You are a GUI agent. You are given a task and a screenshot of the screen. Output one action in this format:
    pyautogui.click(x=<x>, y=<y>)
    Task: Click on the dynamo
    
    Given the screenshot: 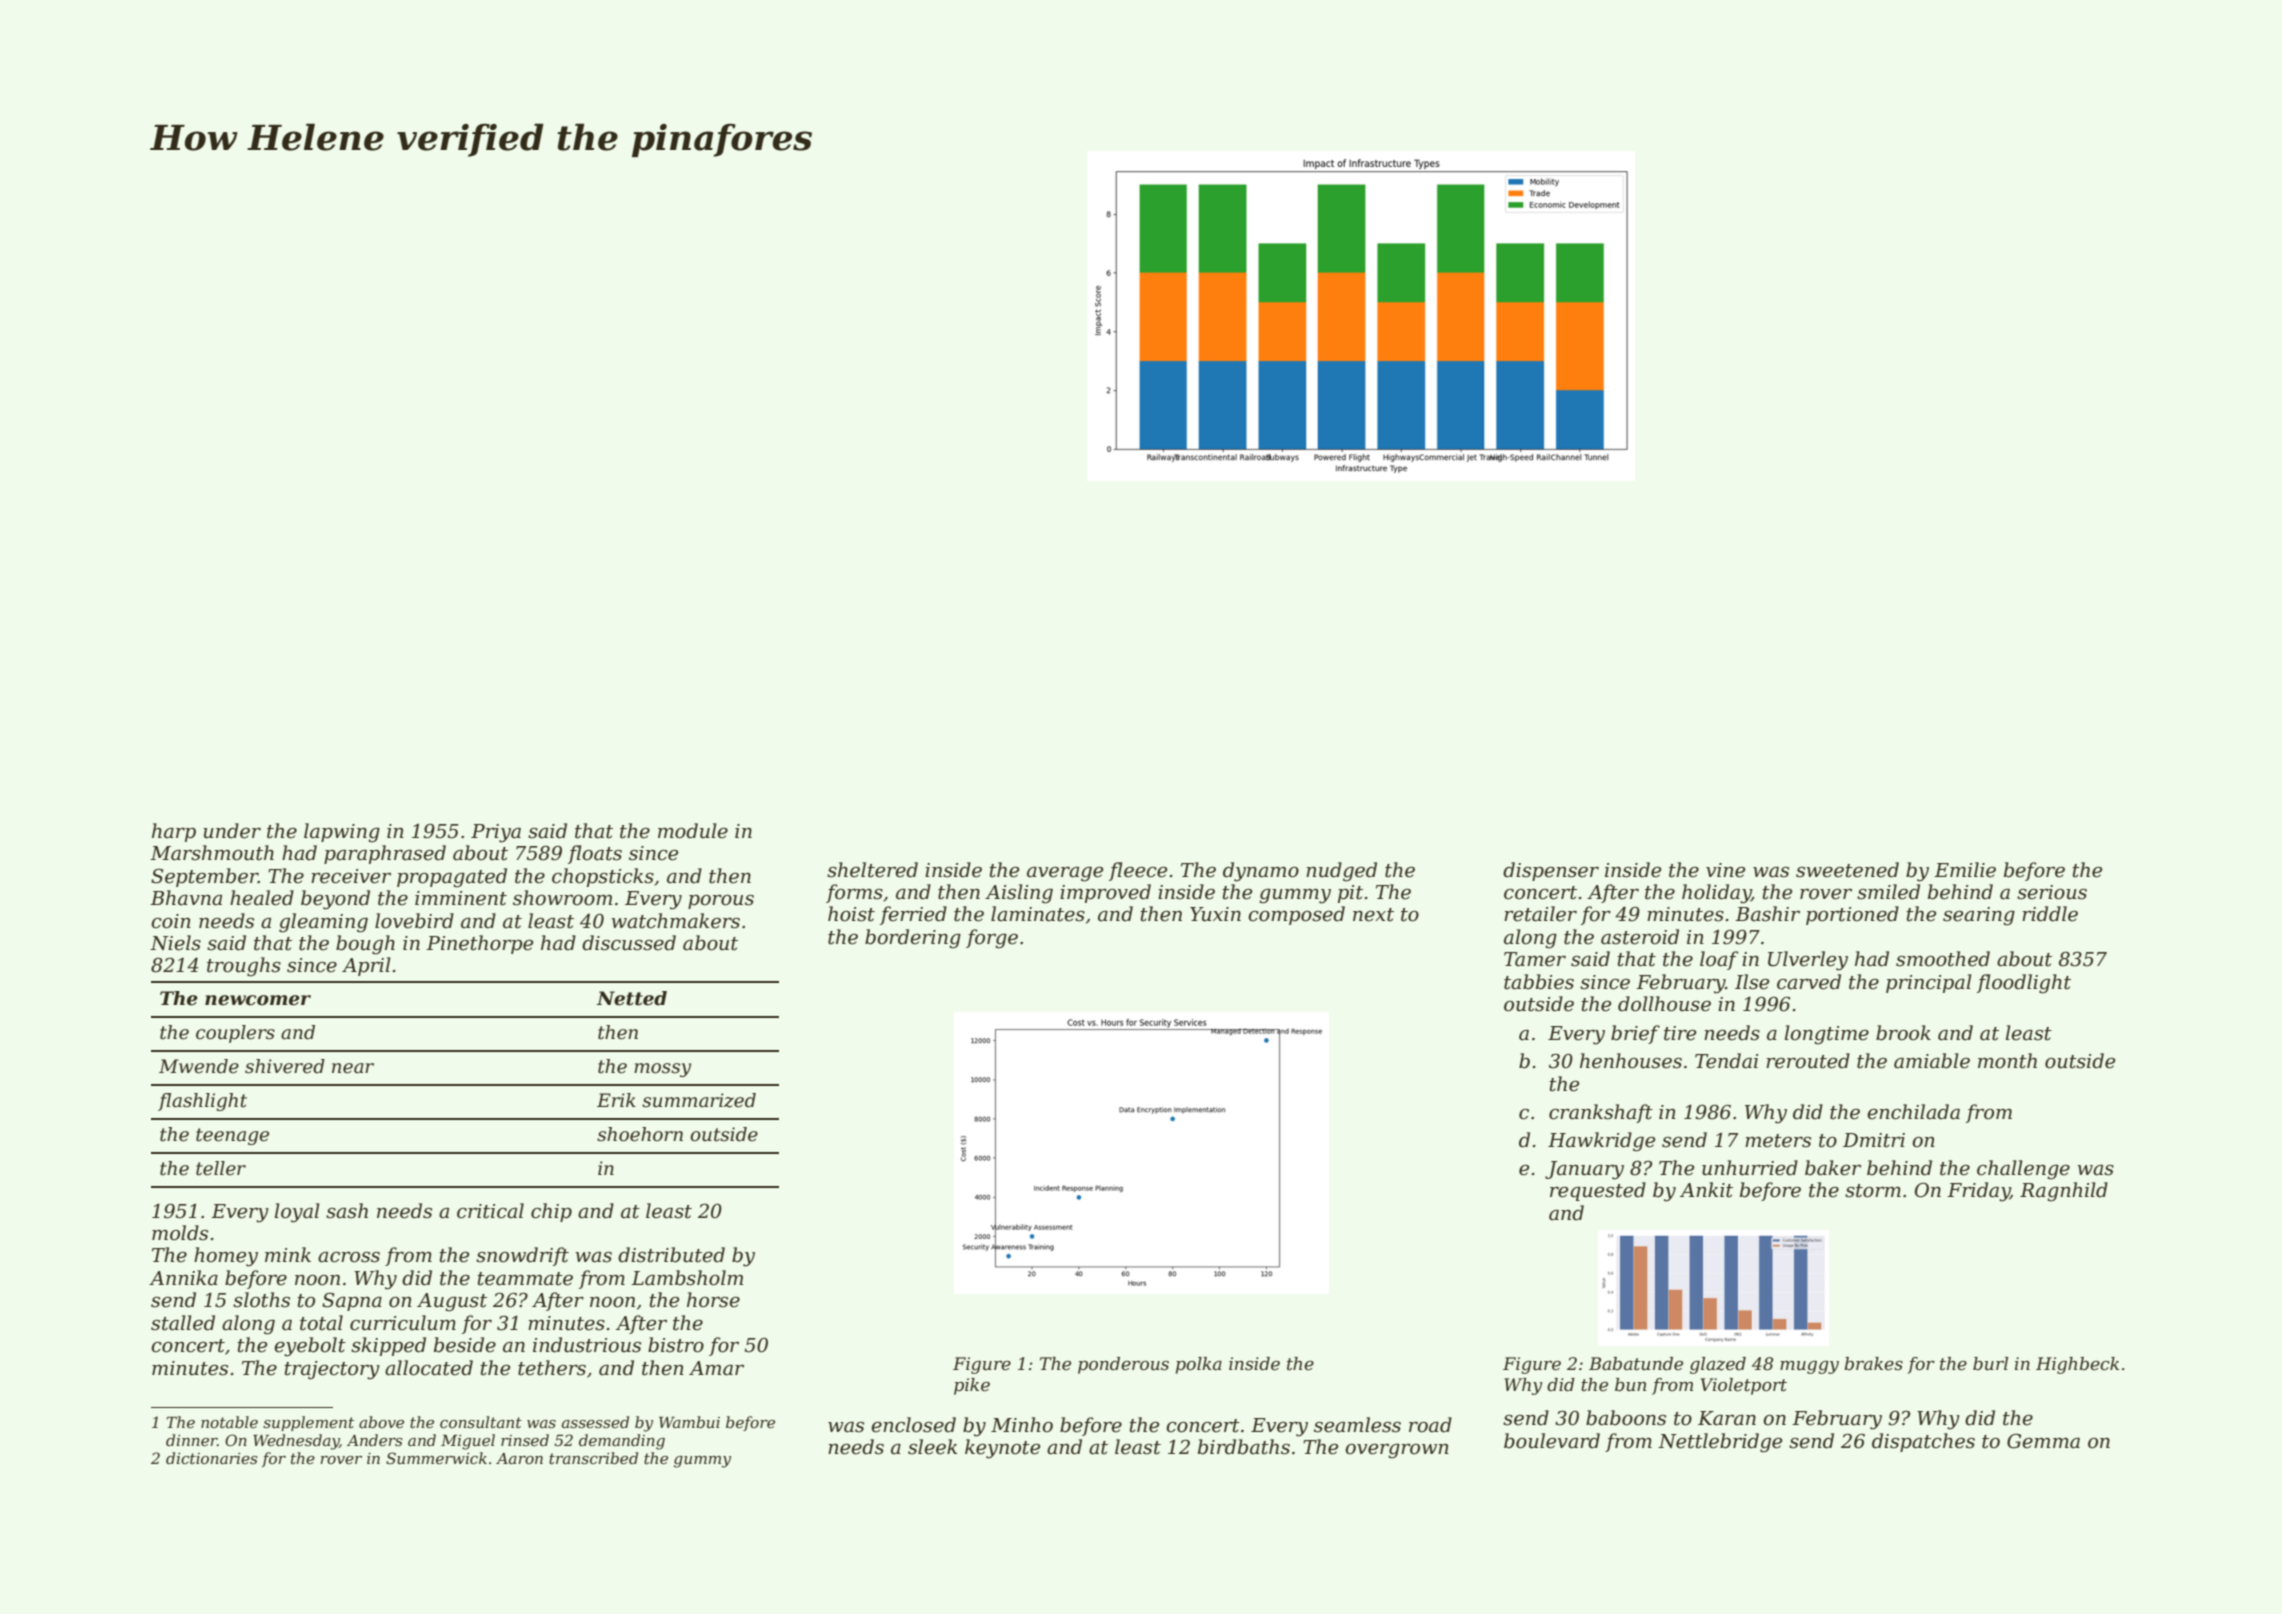 What is the action you would take?
    pyautogui.click(x=1261, y=872)
